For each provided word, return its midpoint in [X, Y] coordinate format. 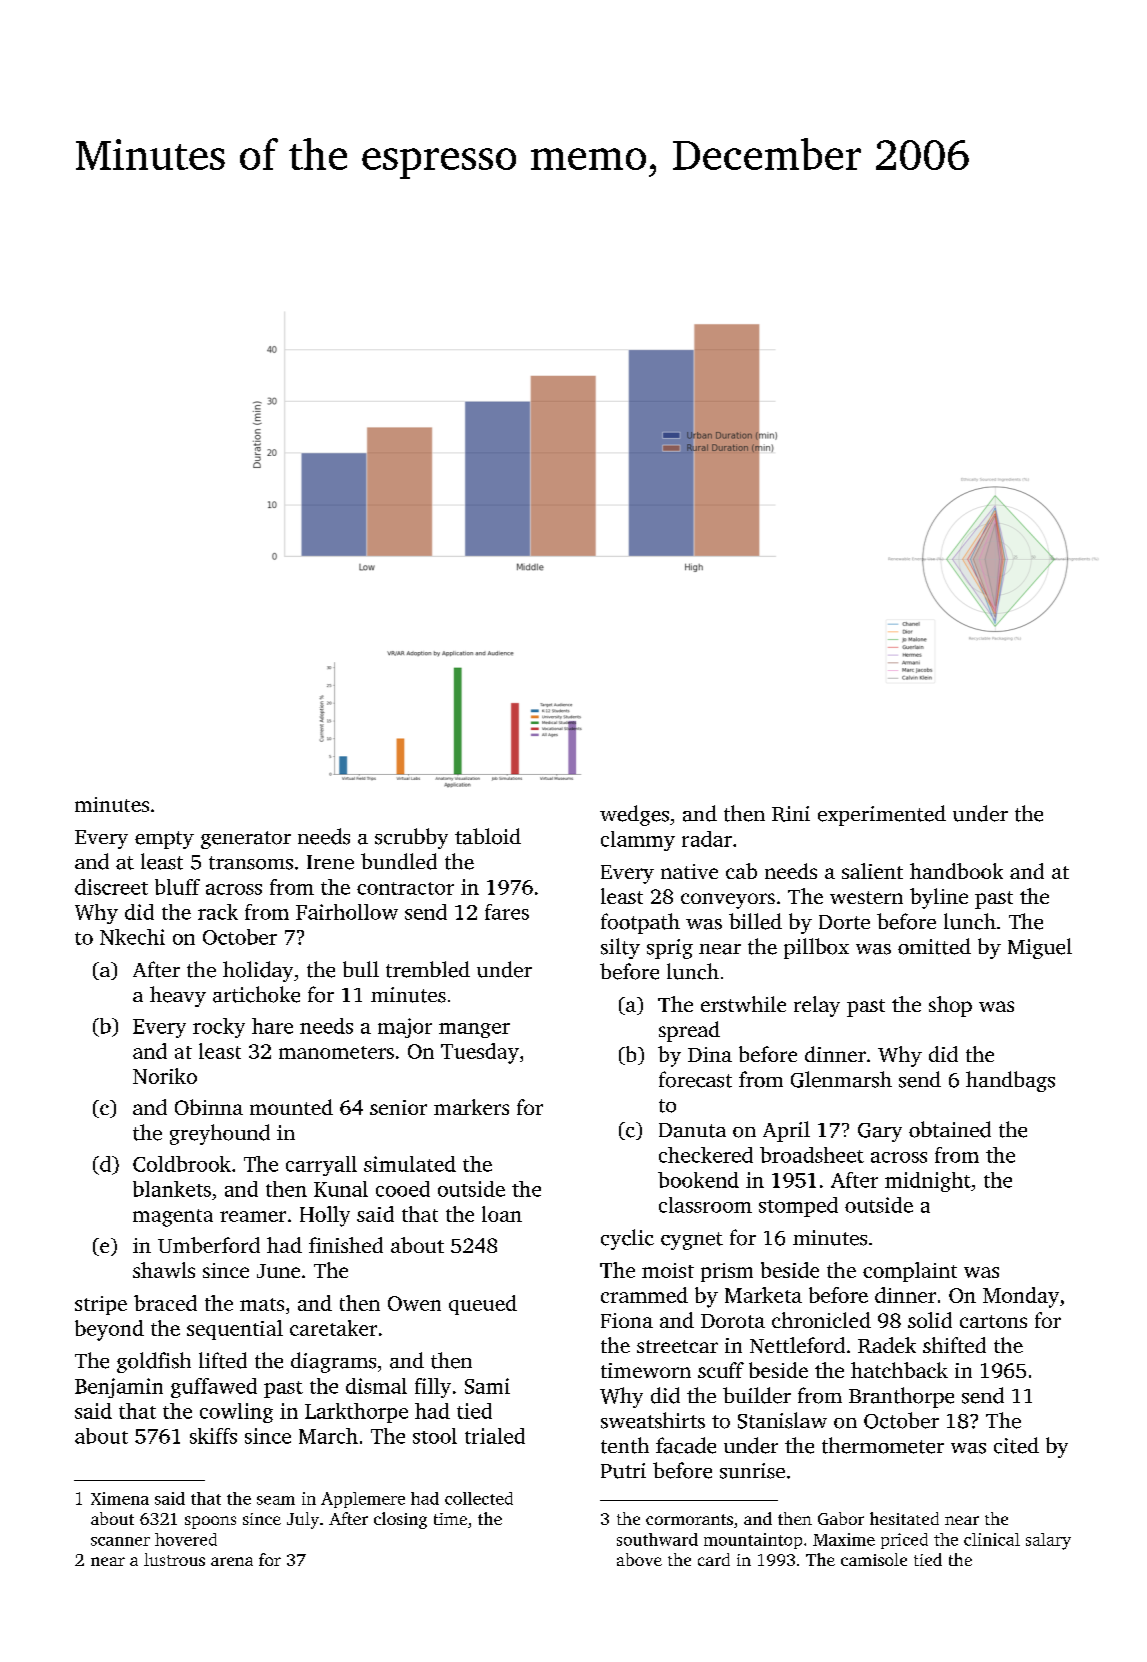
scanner [120, 1541]
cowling [236, 1413]
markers [471, 1107]
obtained [950, 1129]
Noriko [165, 1076]
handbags [1010, 1081]
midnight [928, 1182]
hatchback [899, 1370]
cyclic [627, 1239]
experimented [882, 815]
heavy [178, 996]
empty [164, 840]
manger [474, 1030]
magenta [173, 1218]
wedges [634, 815]
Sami [487, 1386]
